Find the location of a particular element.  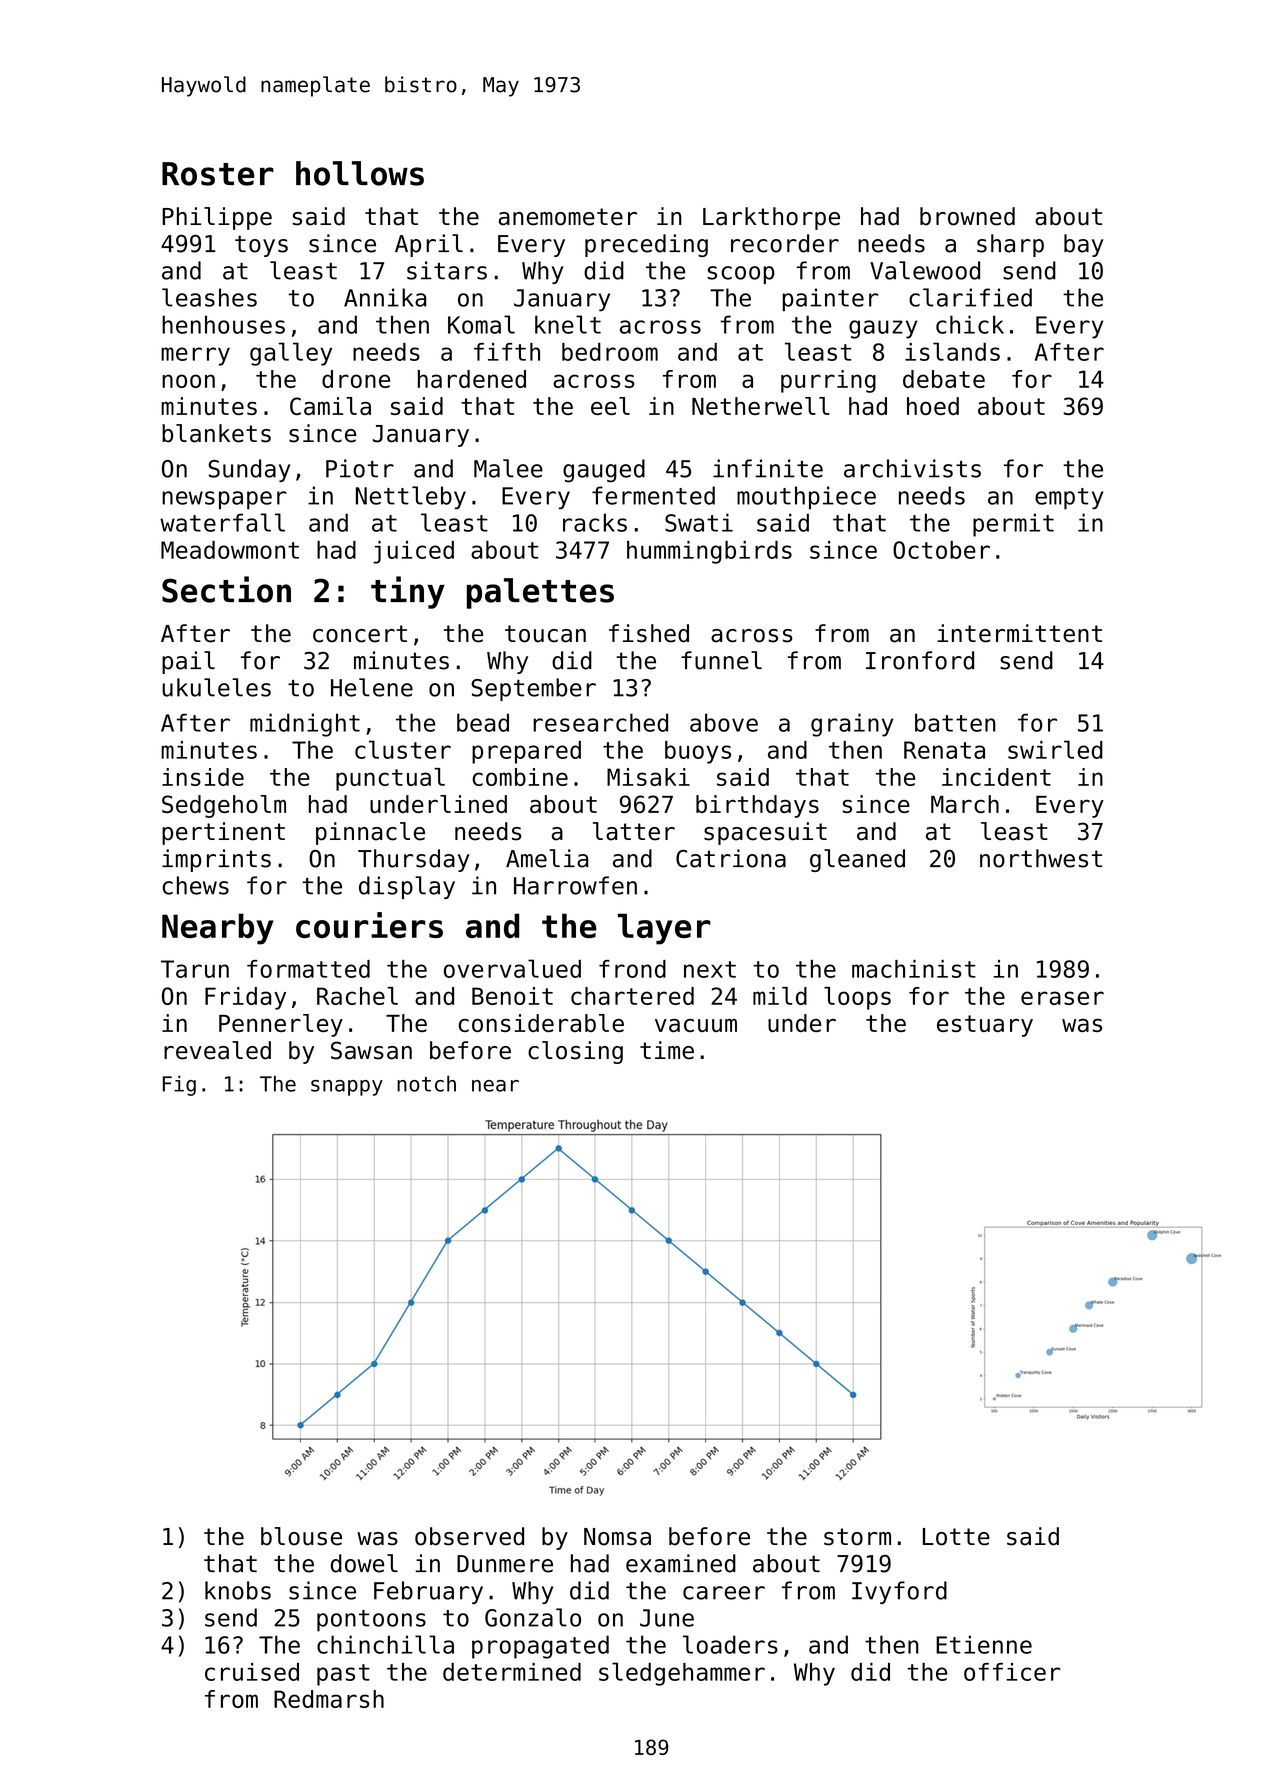

ukuleles is located at coordinates (216, 687).
